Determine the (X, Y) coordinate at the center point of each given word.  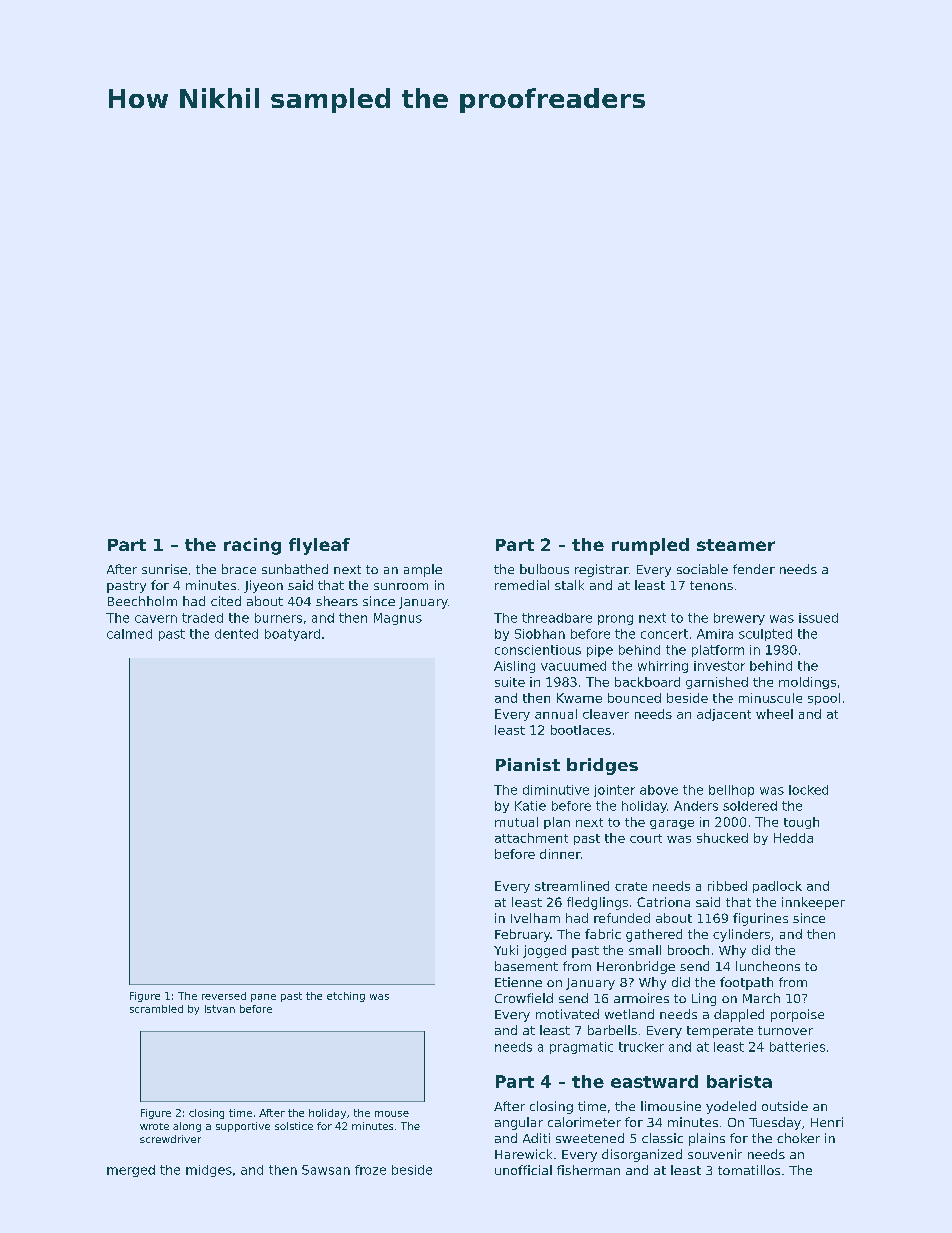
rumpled (650, 546)
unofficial (523, 1170)
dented (236, 634)
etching (346, 997)
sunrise (164, 569)
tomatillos (749, 1170)
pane (263, 998)
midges (209, 1171)
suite (510, 682)
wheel (774, 714)
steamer (736, 545)
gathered (654, 935)
